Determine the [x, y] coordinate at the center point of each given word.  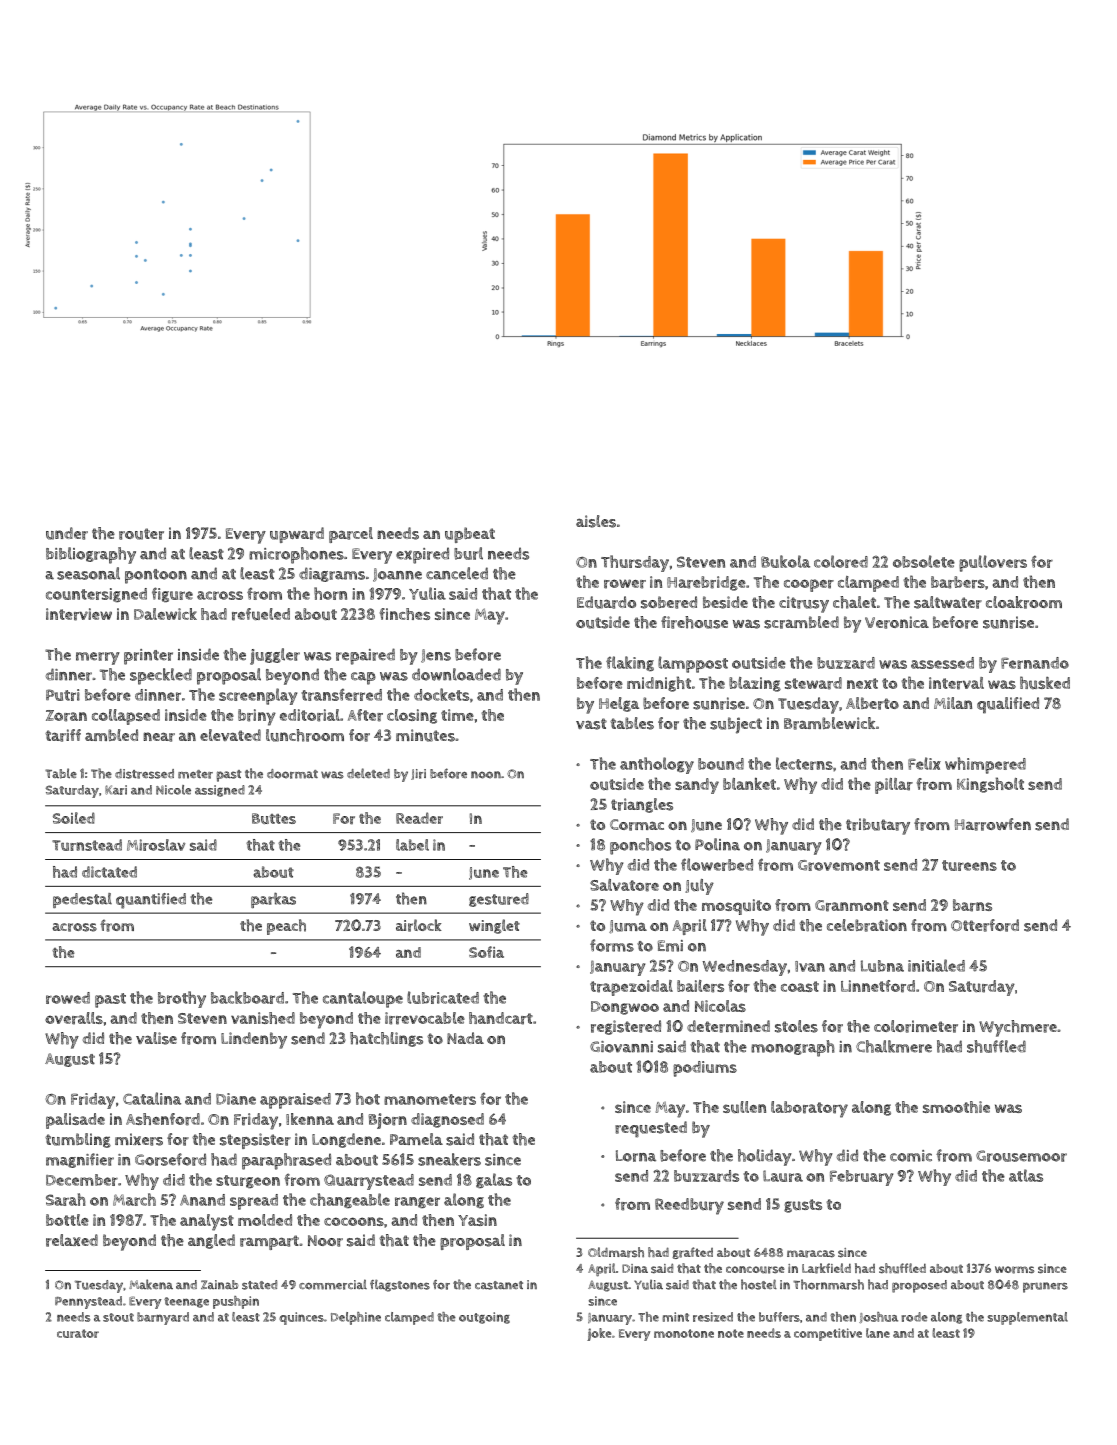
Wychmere [1018, 1028]
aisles [596, 521]
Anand [202, 1200]
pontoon [156, 576]
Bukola [785, 561]
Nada [465, 1038]
